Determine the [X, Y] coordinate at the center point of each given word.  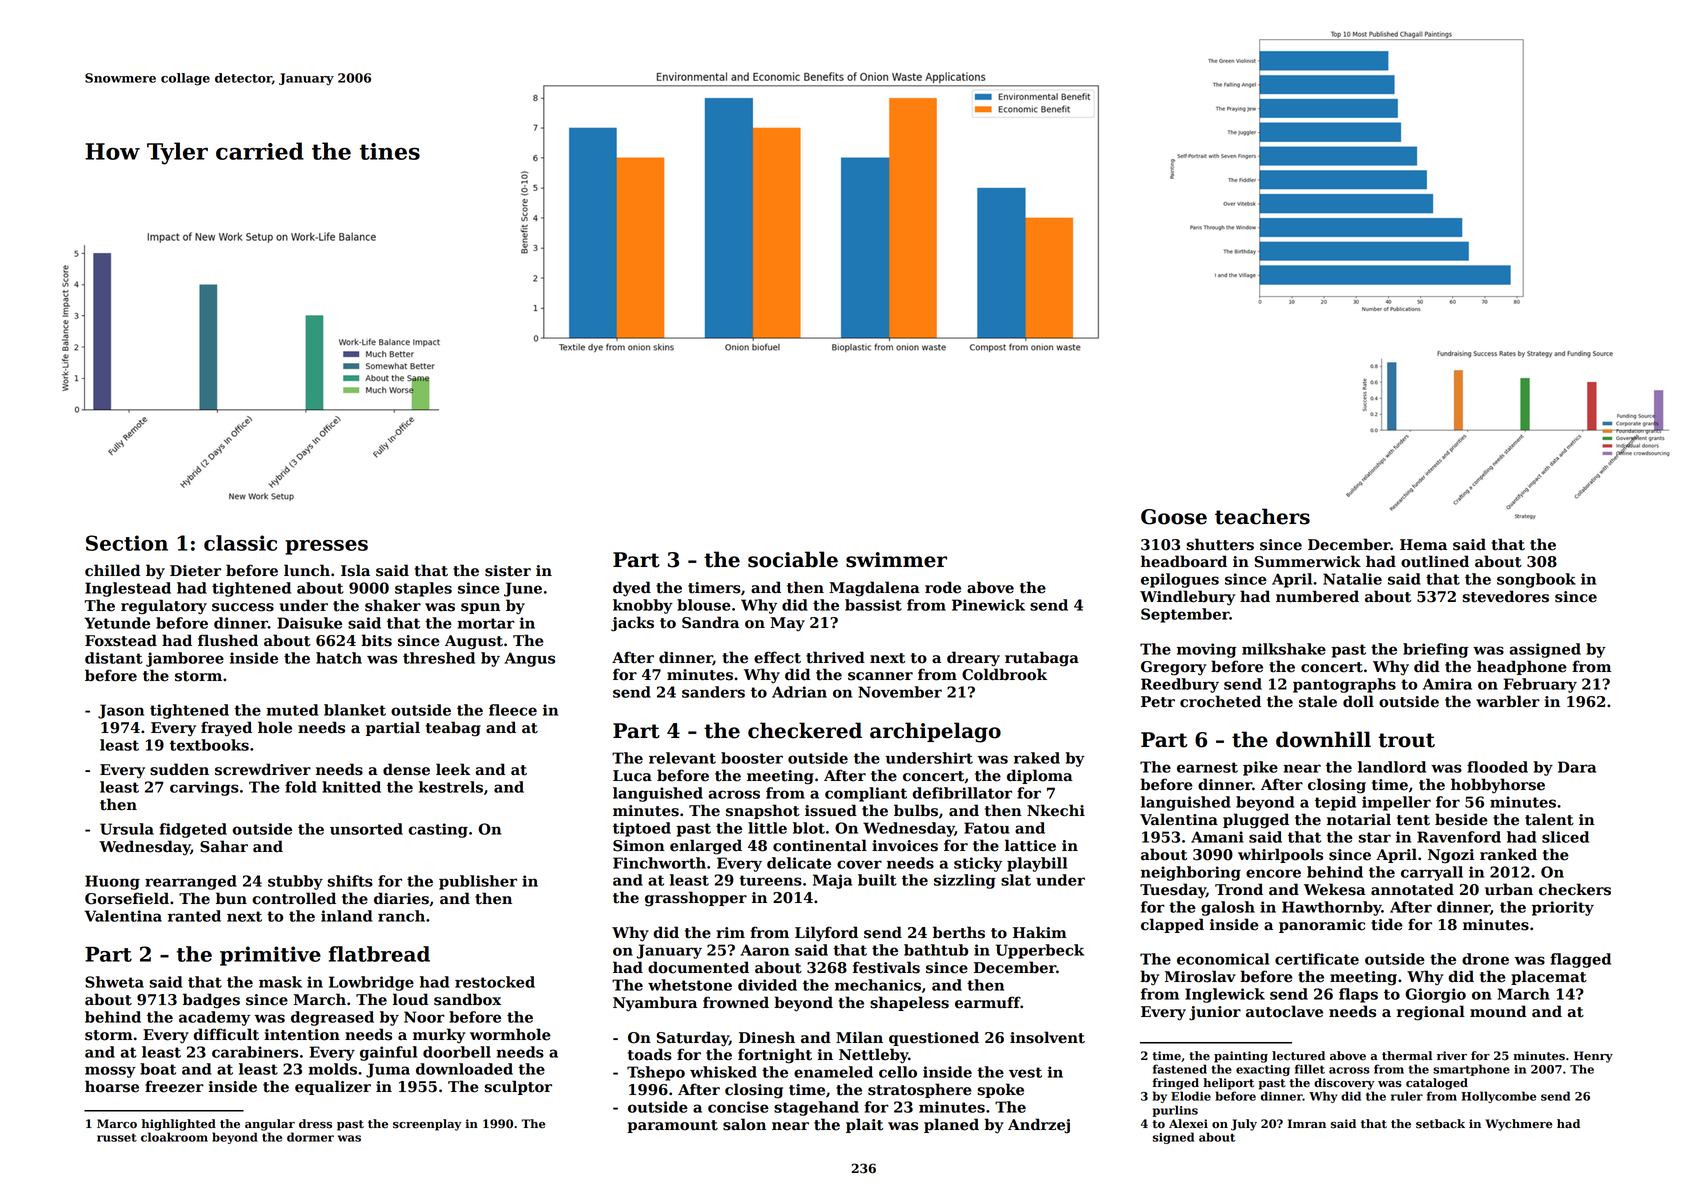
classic [240, 543]
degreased [332, 1018]
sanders [713, 692]
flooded [1497, 767]
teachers [1262, 516]
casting [438, 830]
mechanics [878, 985]
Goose [1174, 517]
